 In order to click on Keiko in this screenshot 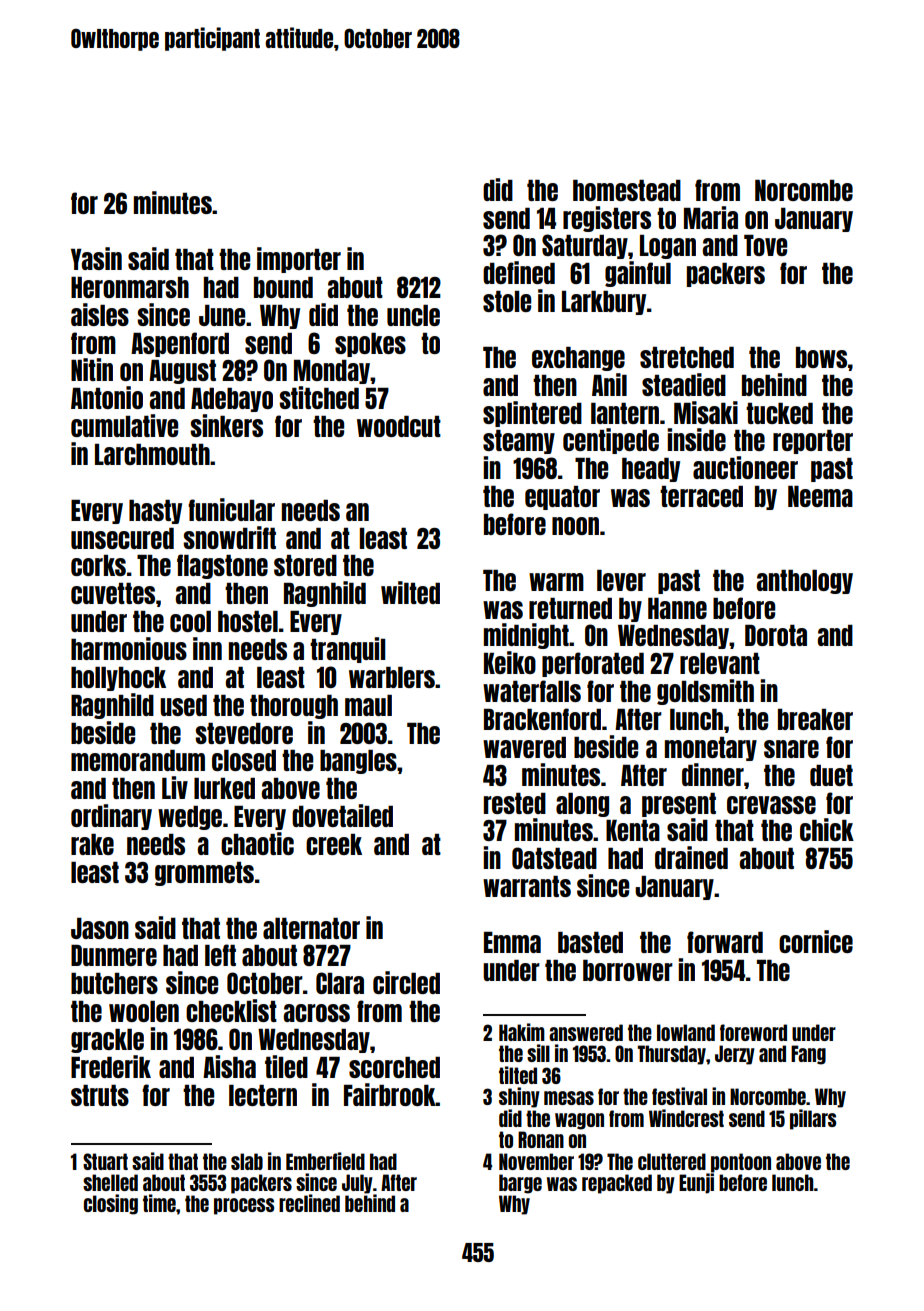, I will do `click(510, 662)`.
